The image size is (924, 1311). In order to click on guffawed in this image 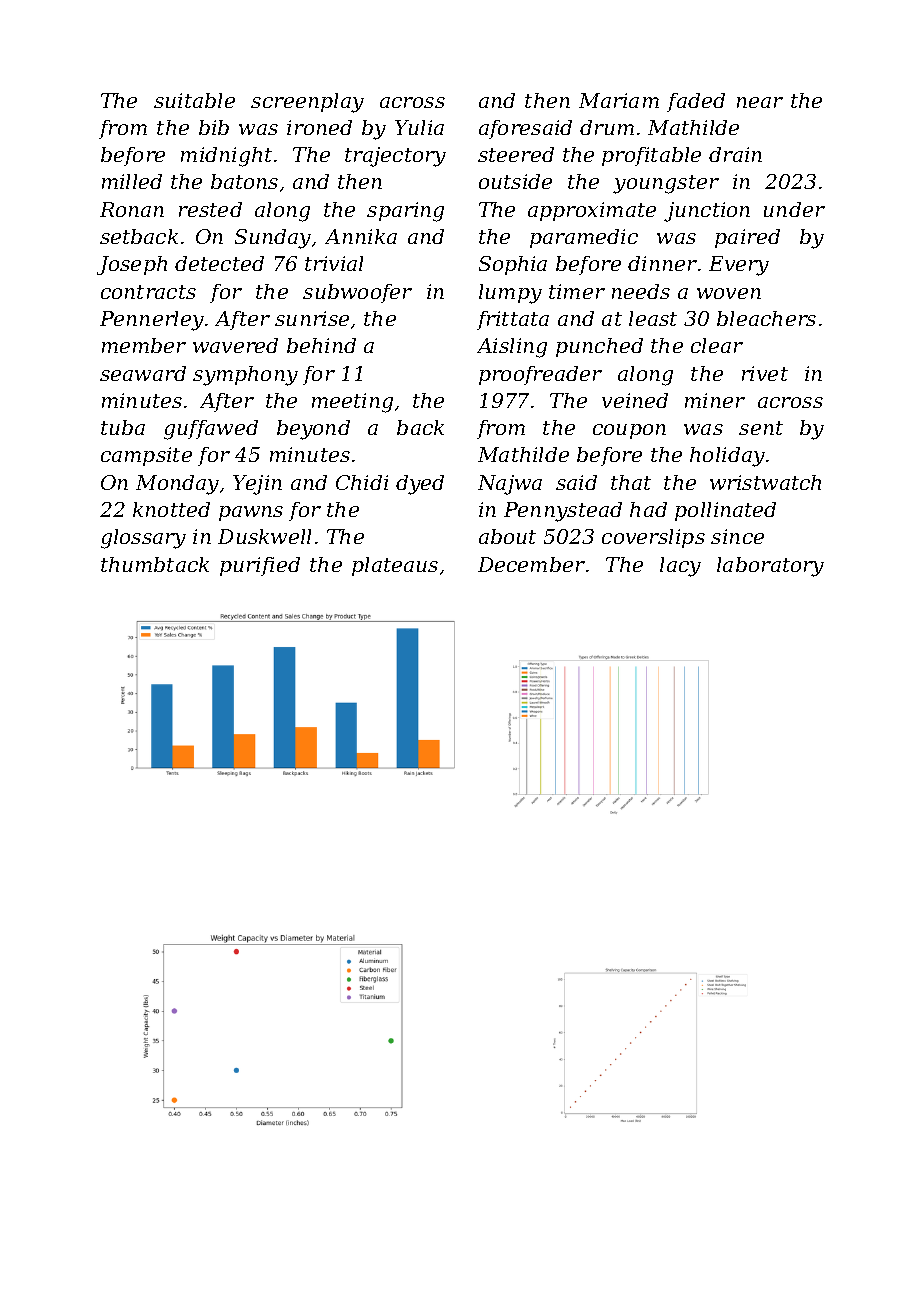, I will do `click(211, 430)`.
